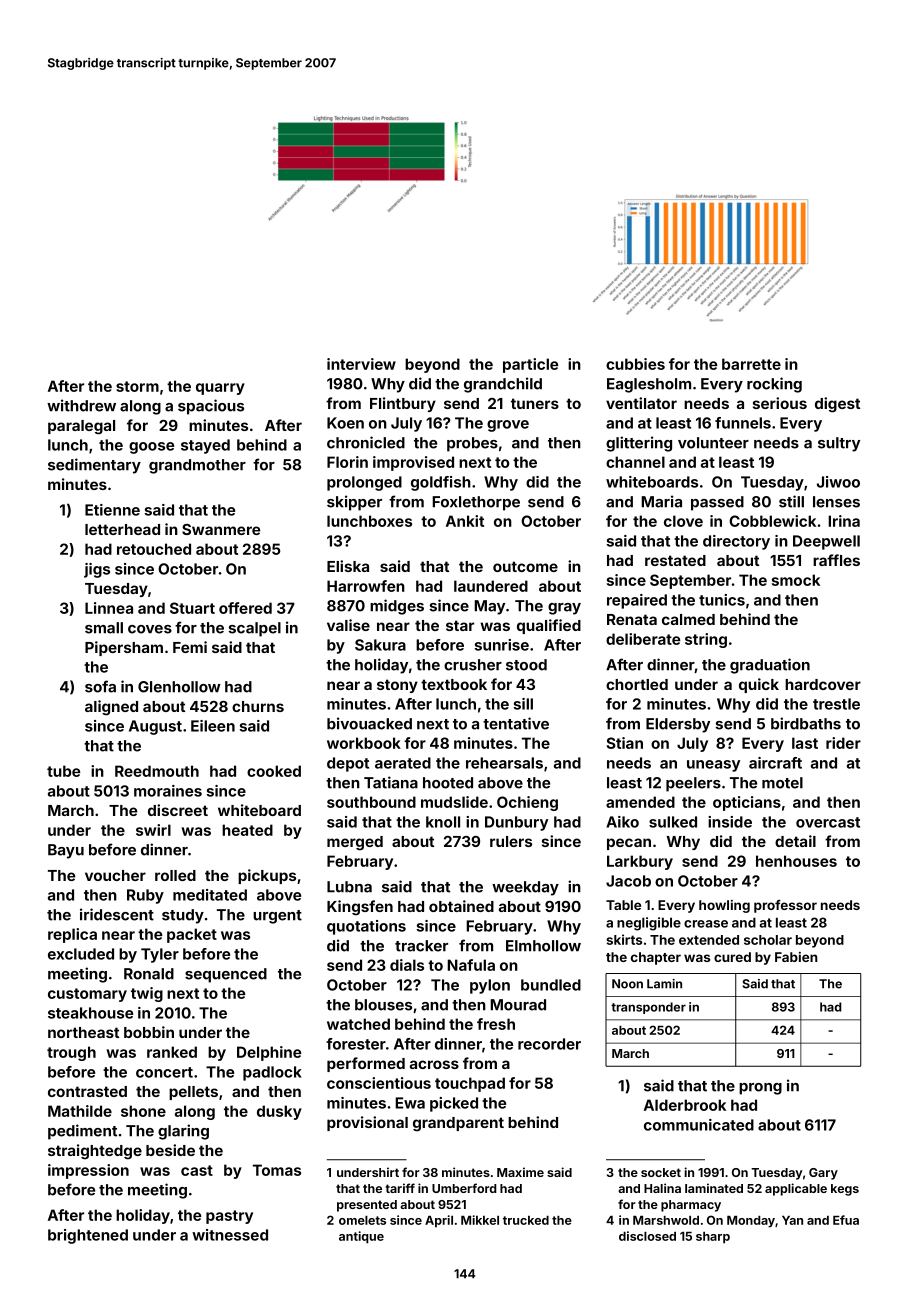 Image resolution: width=908 pixels, height=1316 pixels. I want to click on star, so click(460, 625).
